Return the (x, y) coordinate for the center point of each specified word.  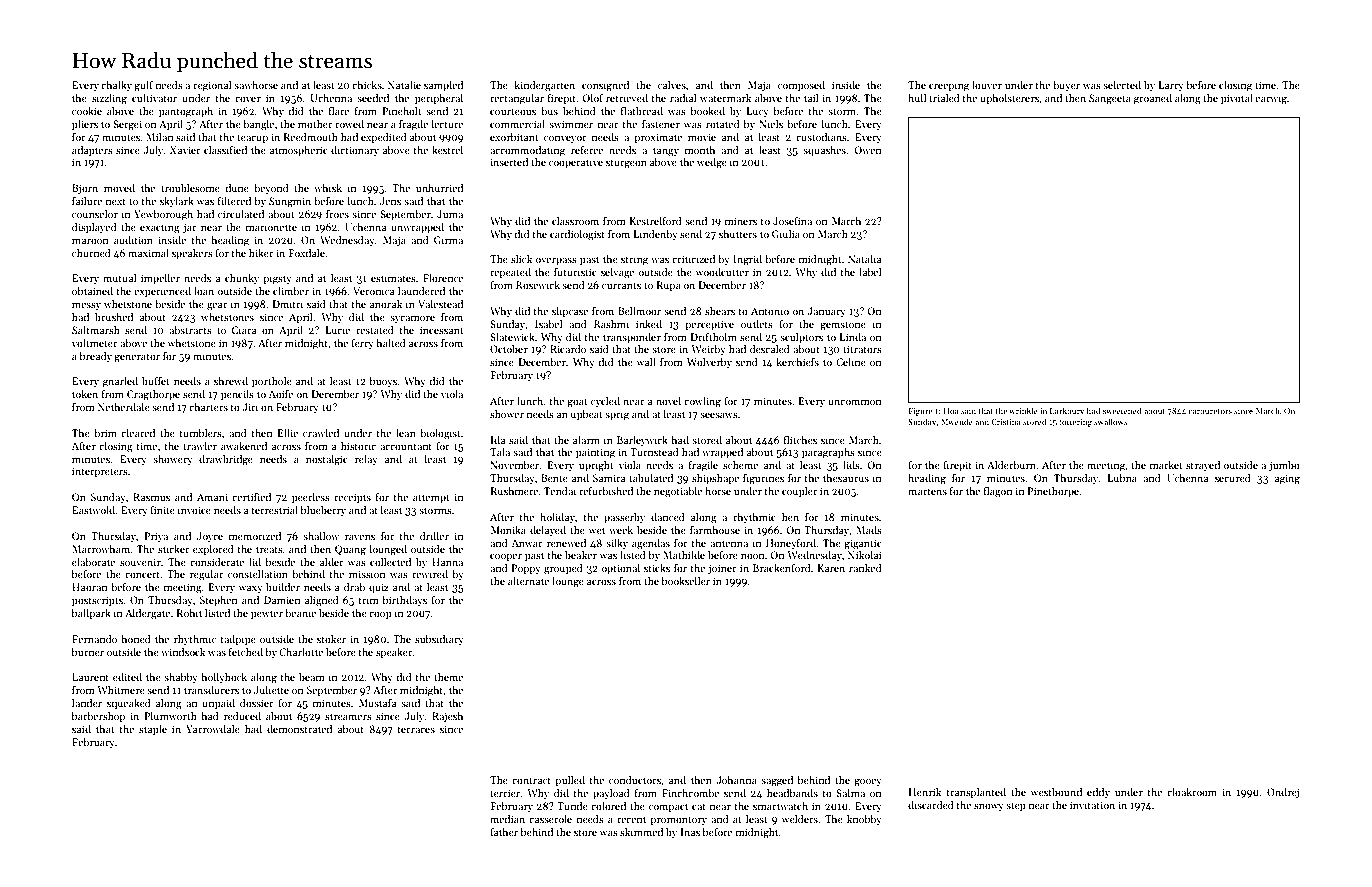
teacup (252, 138)
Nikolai (865, 555)
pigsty (278, 279)
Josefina (792, 221)
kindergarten (544, 86)
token (85, 394)
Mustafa (377, 703)
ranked (865, 568)
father (504, 832)
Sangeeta (1110, 99)
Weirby (708, 350)
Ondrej (1283, 793)
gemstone (843, 326)
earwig (1271, 99)
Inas (690, 832)
